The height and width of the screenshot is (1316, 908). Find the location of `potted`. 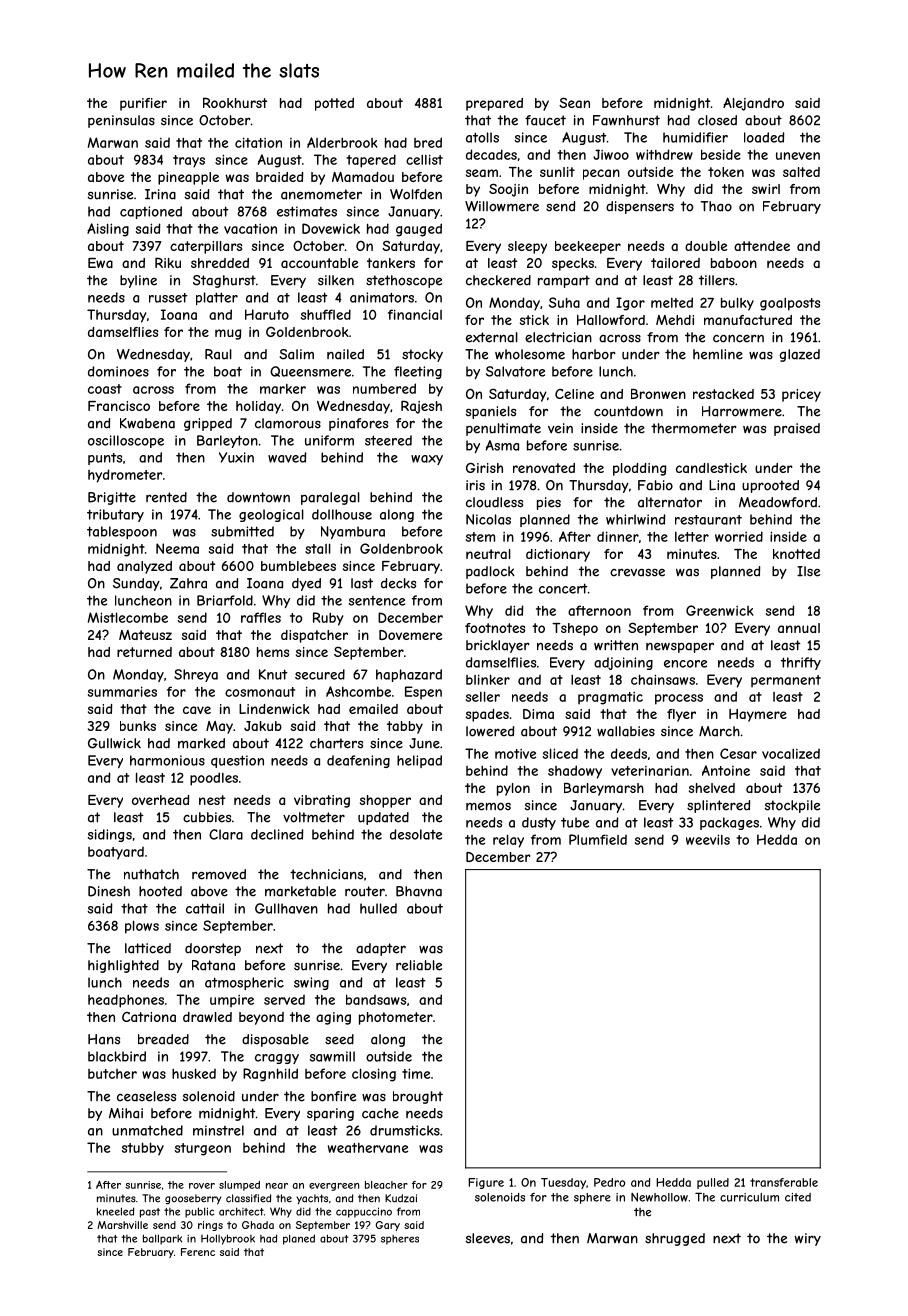

potted is located at coordinates (334, 104).
